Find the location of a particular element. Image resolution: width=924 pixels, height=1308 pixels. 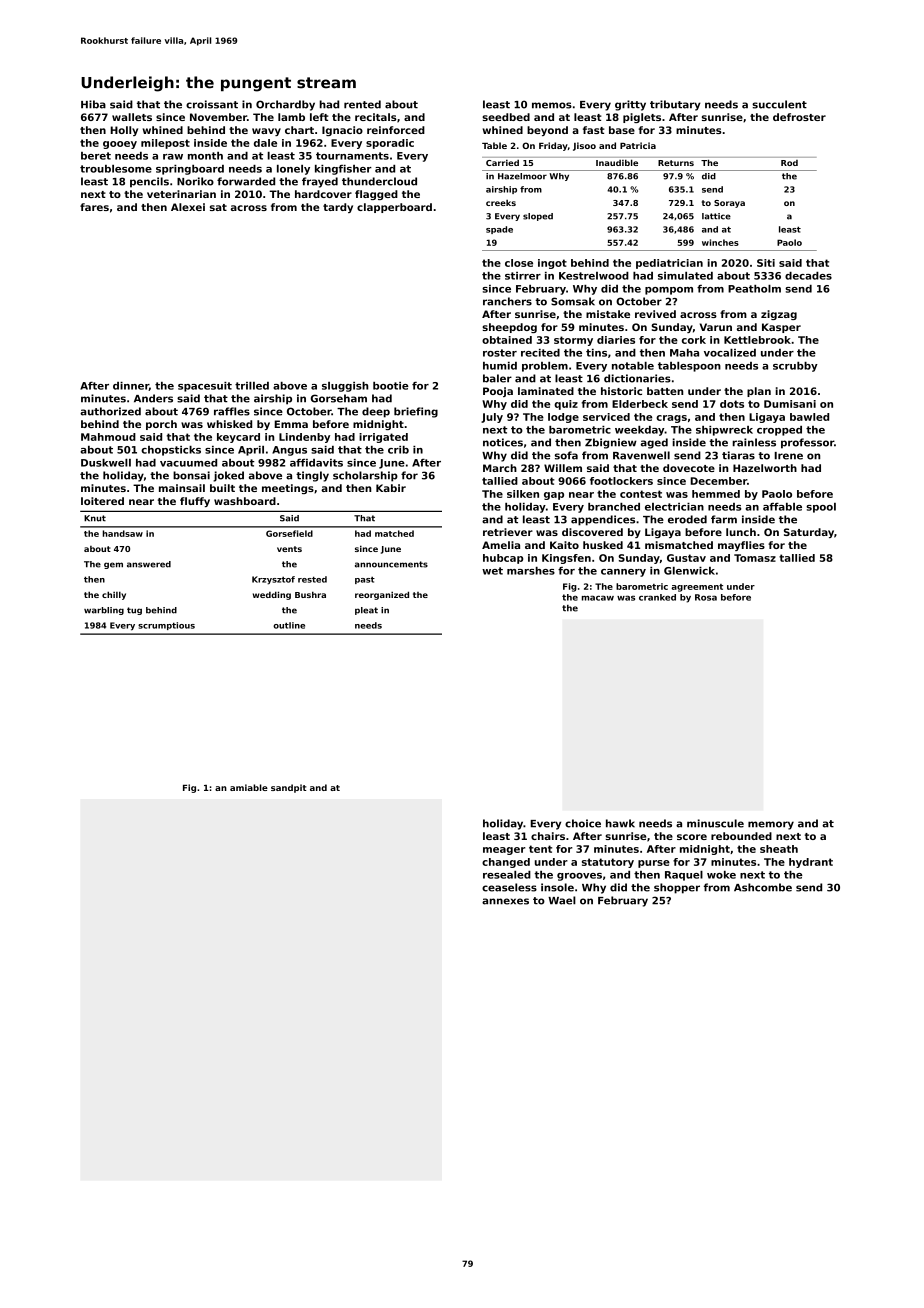

raw is located at coordinates (173, 157).
